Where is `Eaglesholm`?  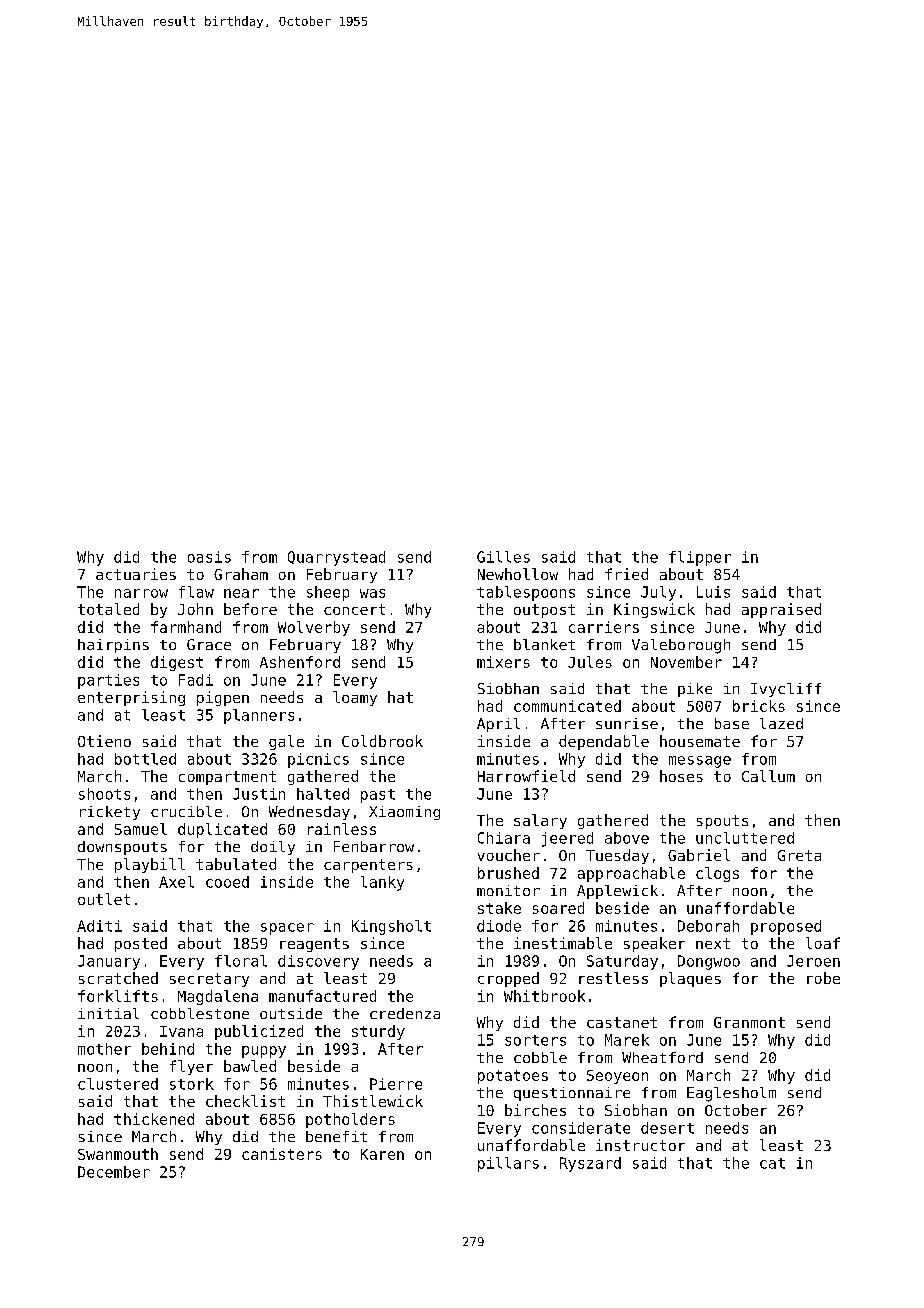 Eaglesholm is located at coordinates (731, 1094).
